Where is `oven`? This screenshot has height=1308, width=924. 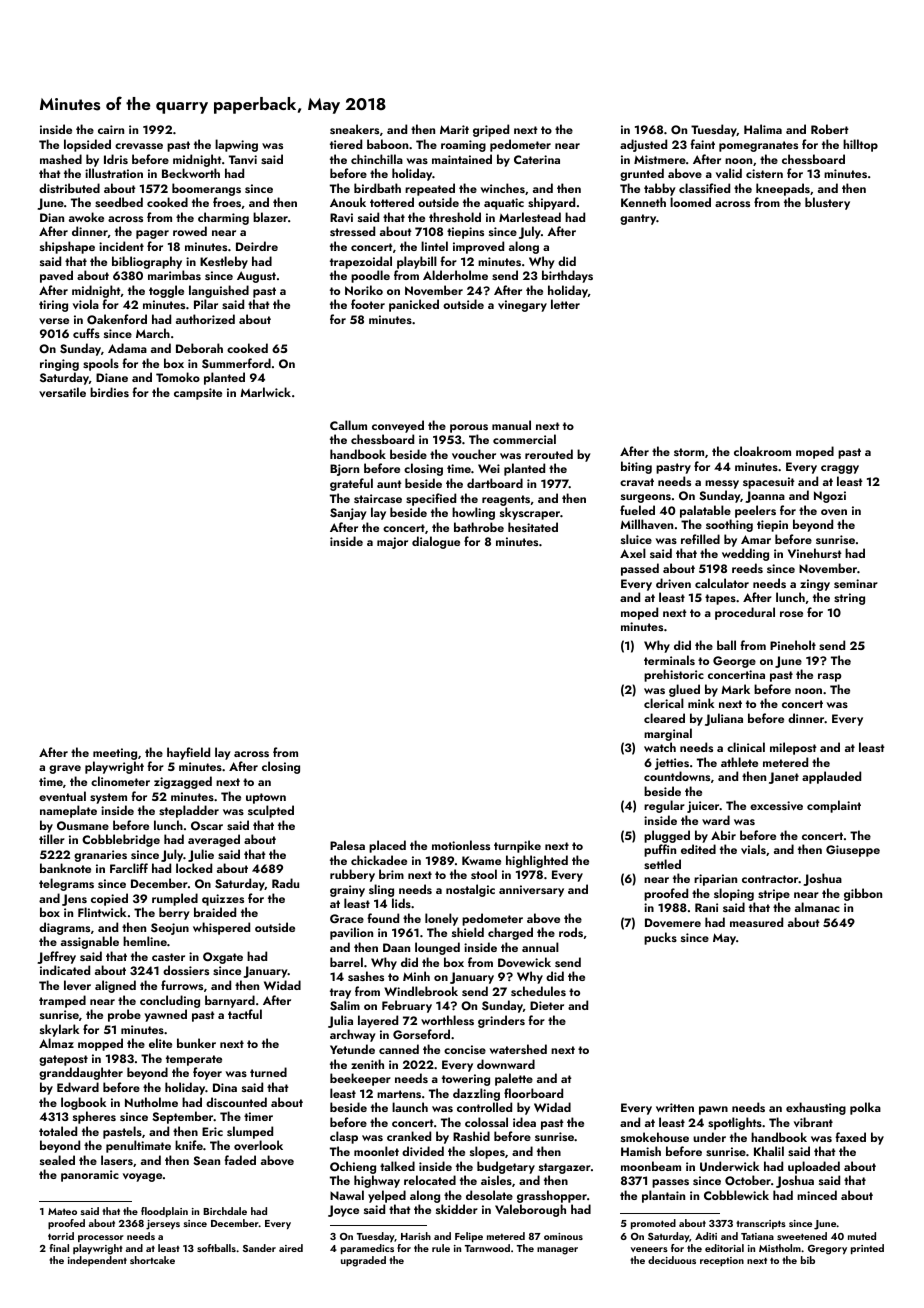 oven is located at coordinates (834, 512).
